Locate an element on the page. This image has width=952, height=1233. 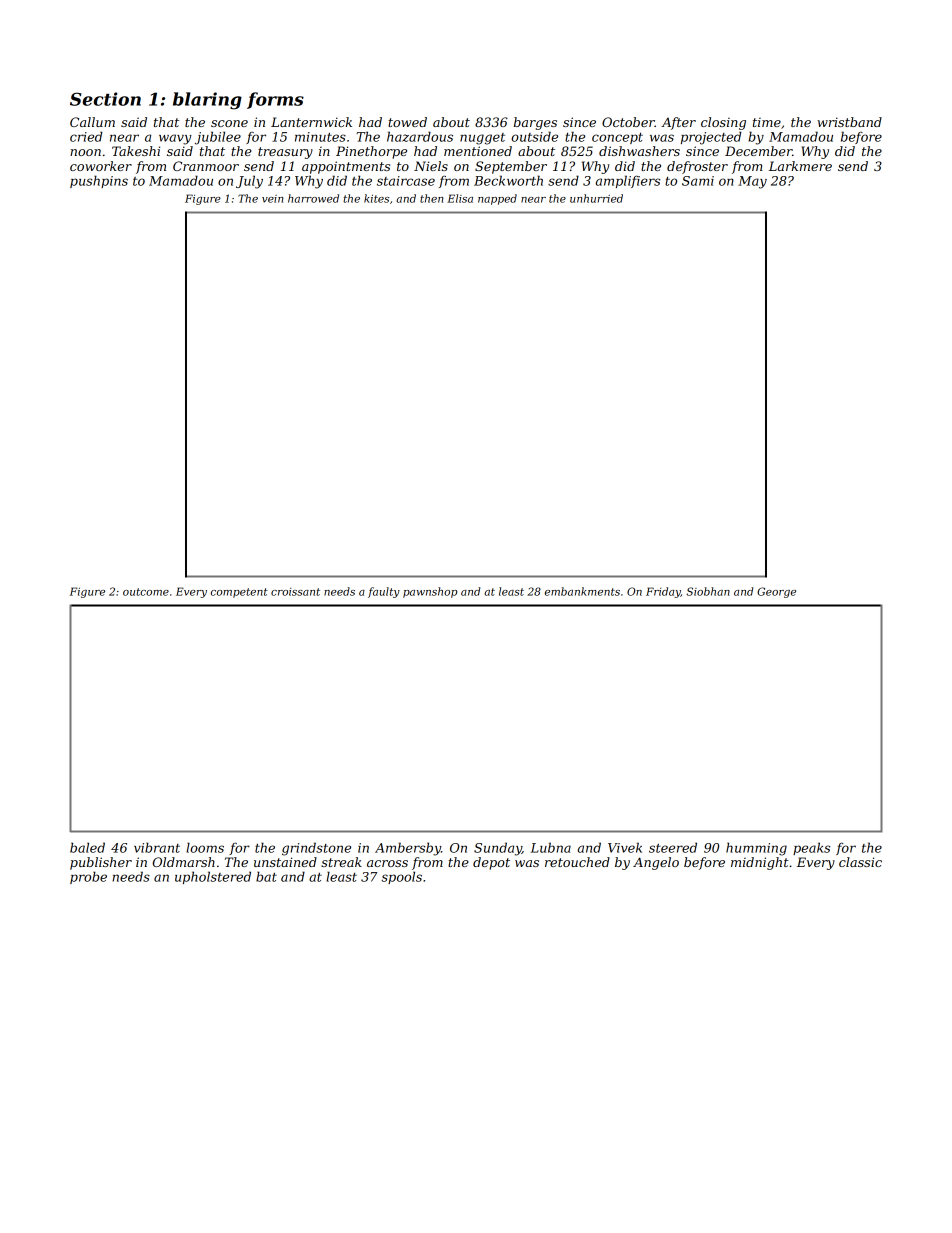
kites is located at coordinates (376, 198).
